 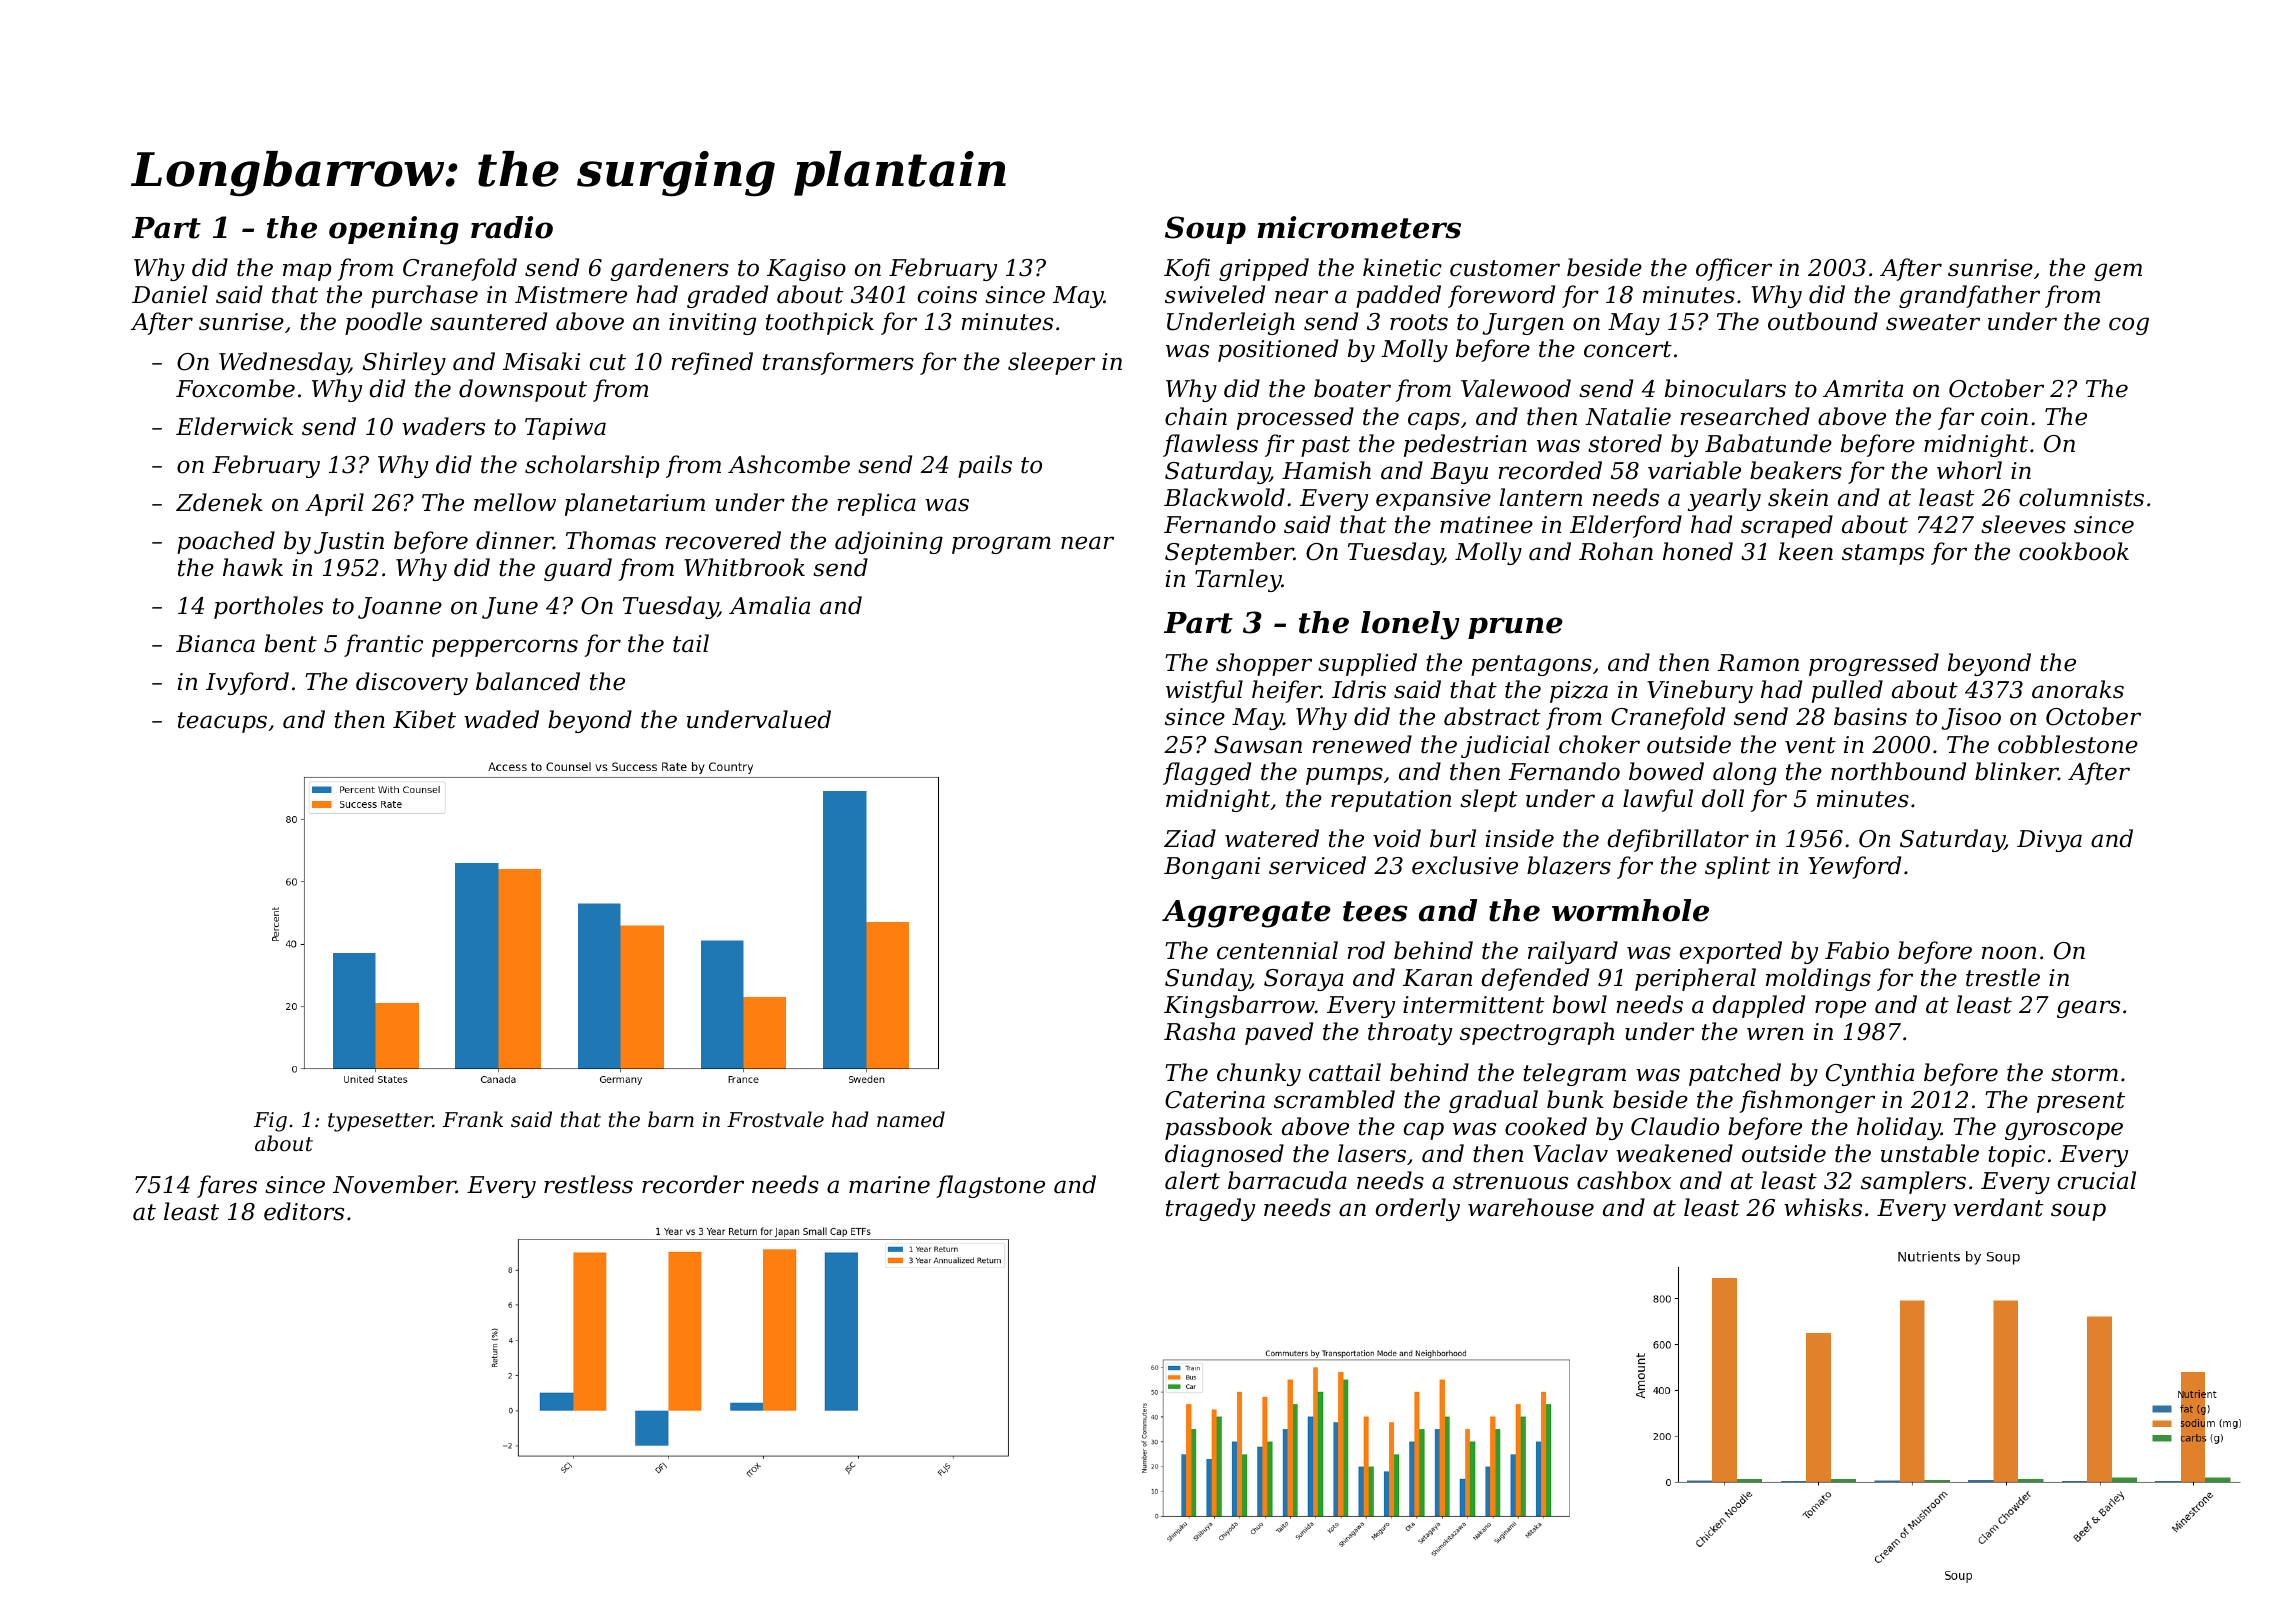 What do you see at coordinates (222, 722) in the screenshot?
I see `teacups` at bounding box center [222, 722].
